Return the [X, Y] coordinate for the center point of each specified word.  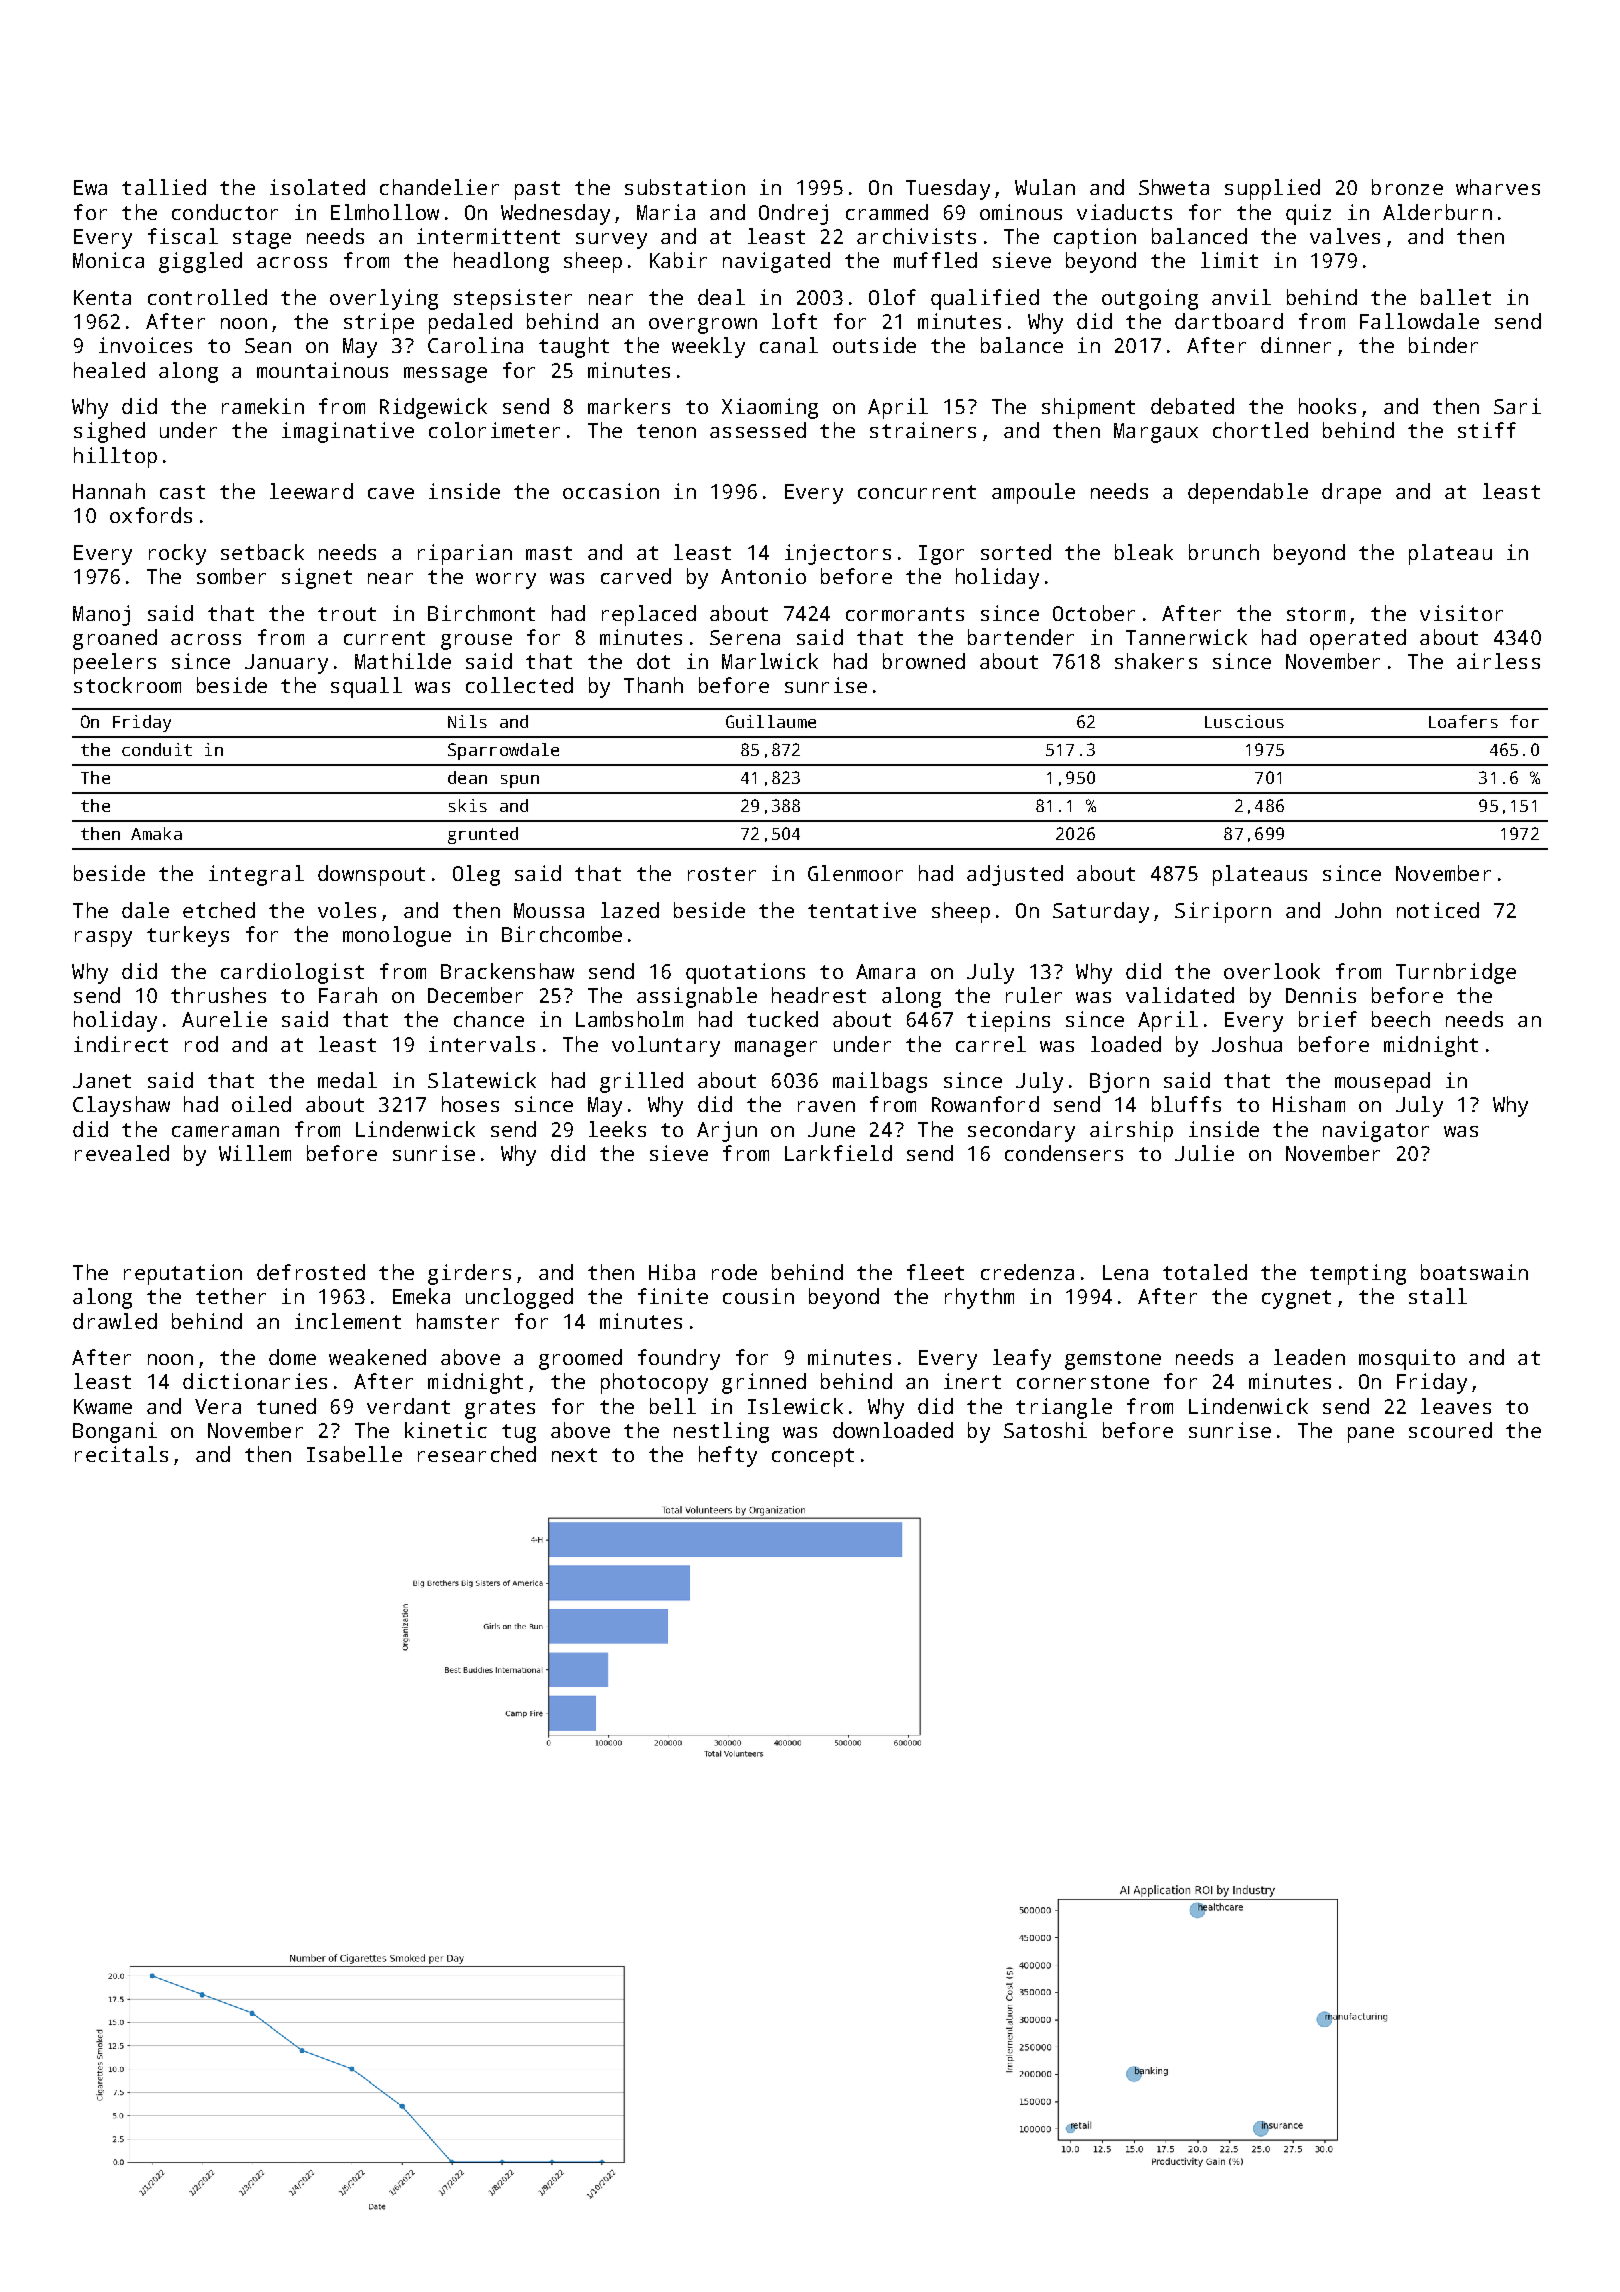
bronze [1407, 187]
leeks [617, 1129]
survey [611, 241]
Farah [348, 995]
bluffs [1186, 1104]
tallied [164, 187]
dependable [1248, 493]
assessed [758, 430]
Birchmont [481, 613]
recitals [121, 1454]
